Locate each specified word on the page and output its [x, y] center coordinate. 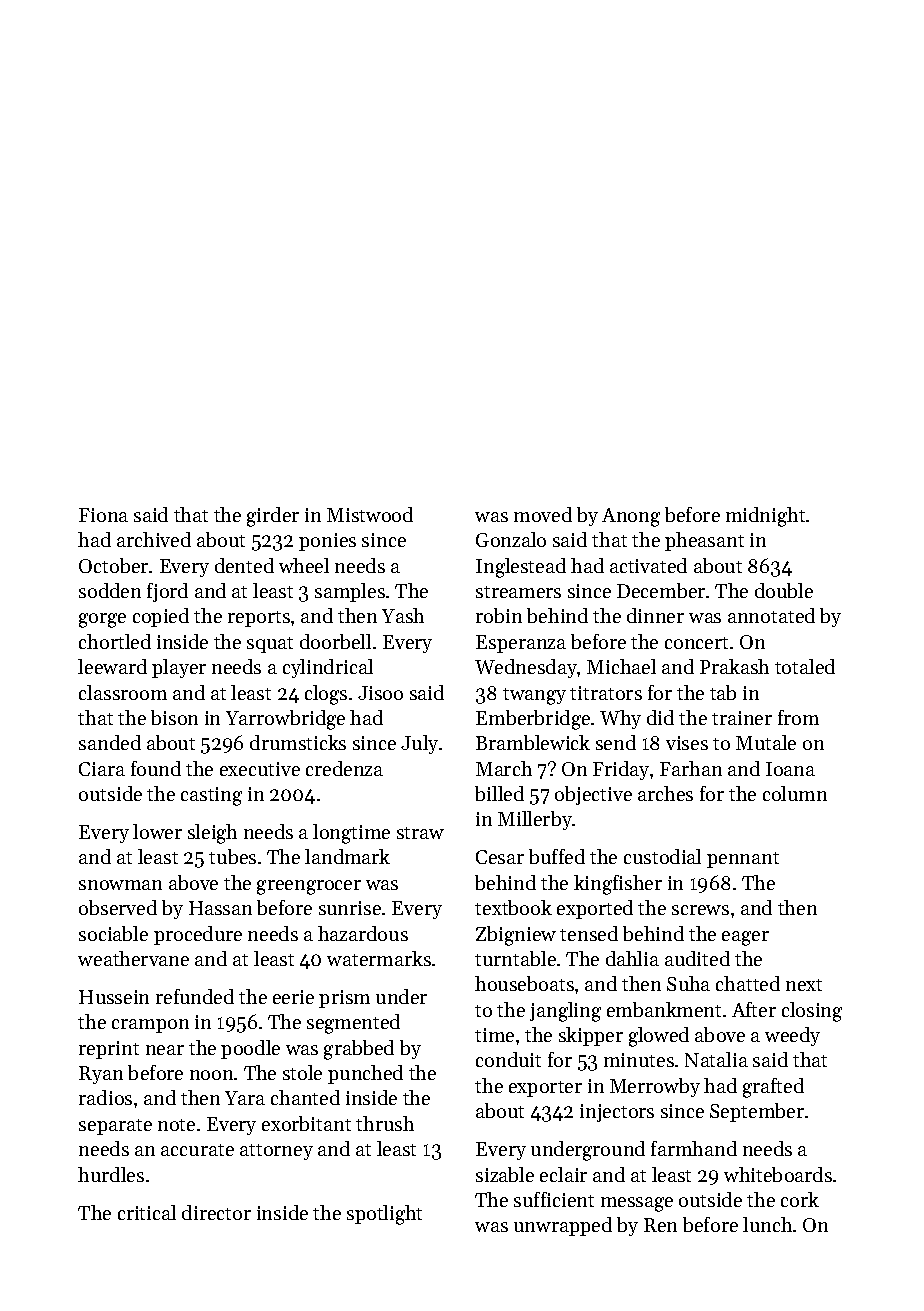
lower [157, 831]
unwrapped [563, 1226]
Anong [631, 517]
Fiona [103, 515]
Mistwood [370, 514]
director [216, 1212]
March [504, 768]
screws [700, 910]
